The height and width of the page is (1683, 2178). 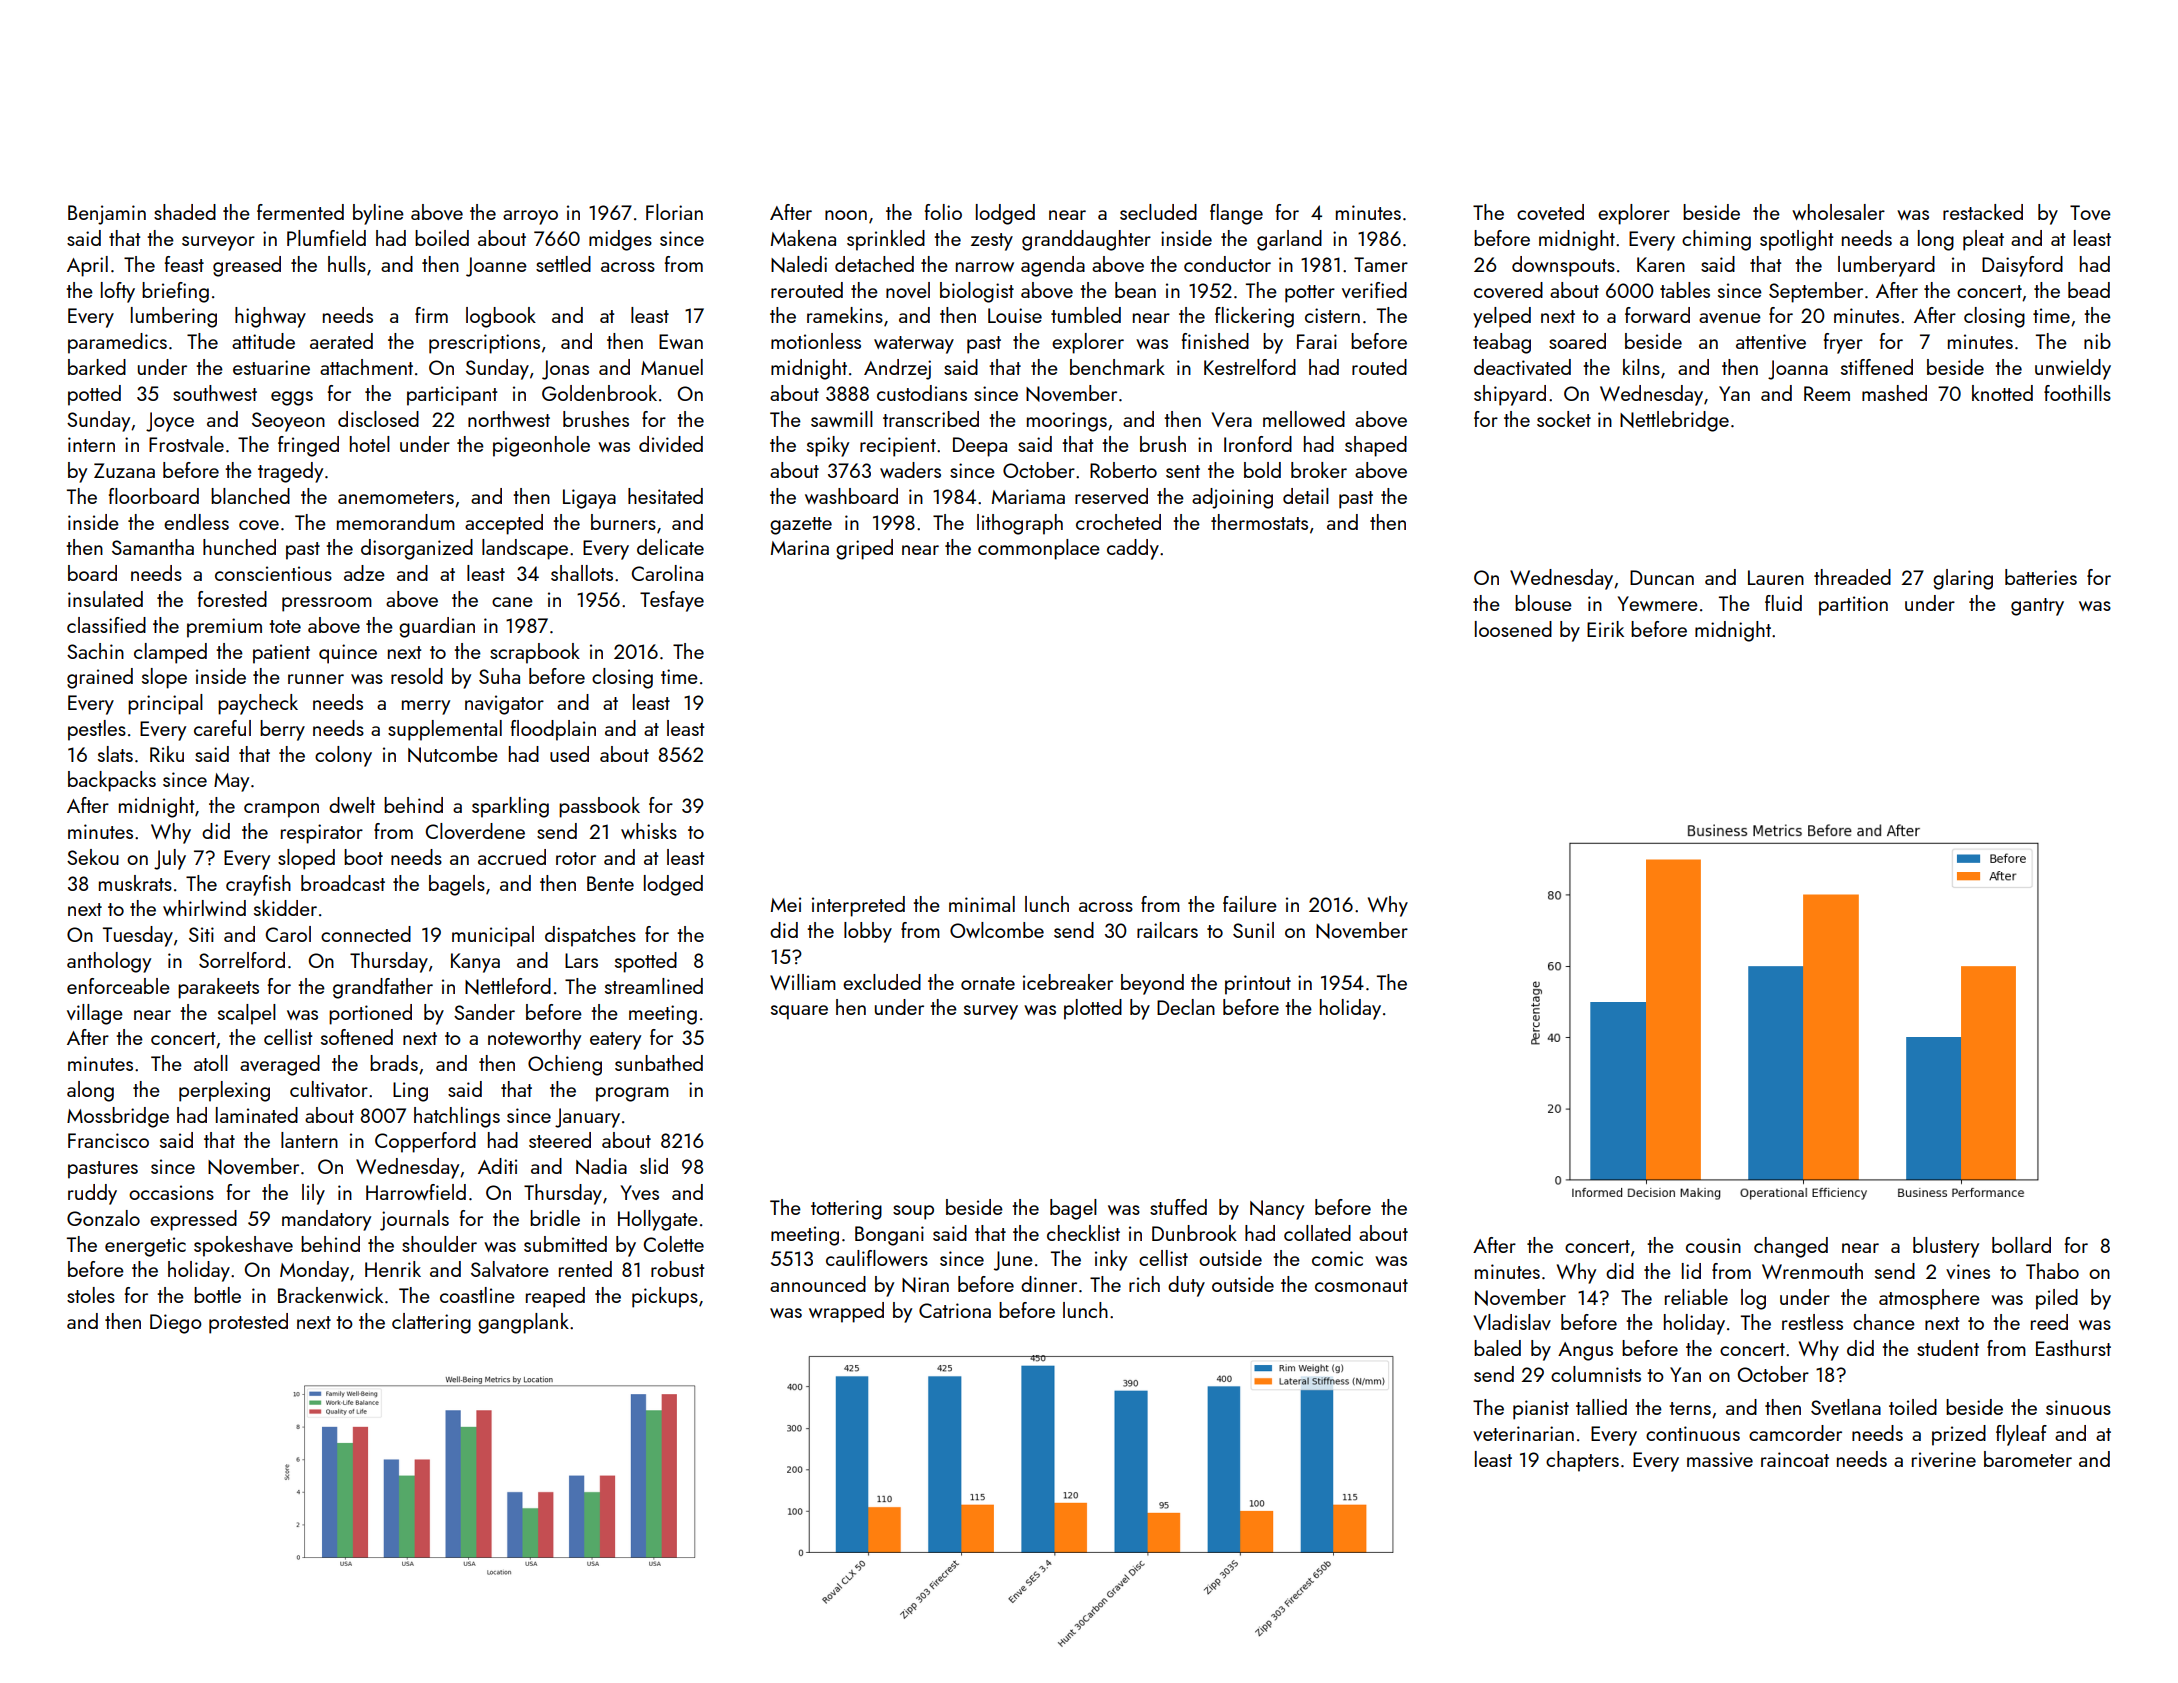 What do you see at coordinates (1227, 264) in the page?
I see `conductor` at bounding box center [1227, 264].
